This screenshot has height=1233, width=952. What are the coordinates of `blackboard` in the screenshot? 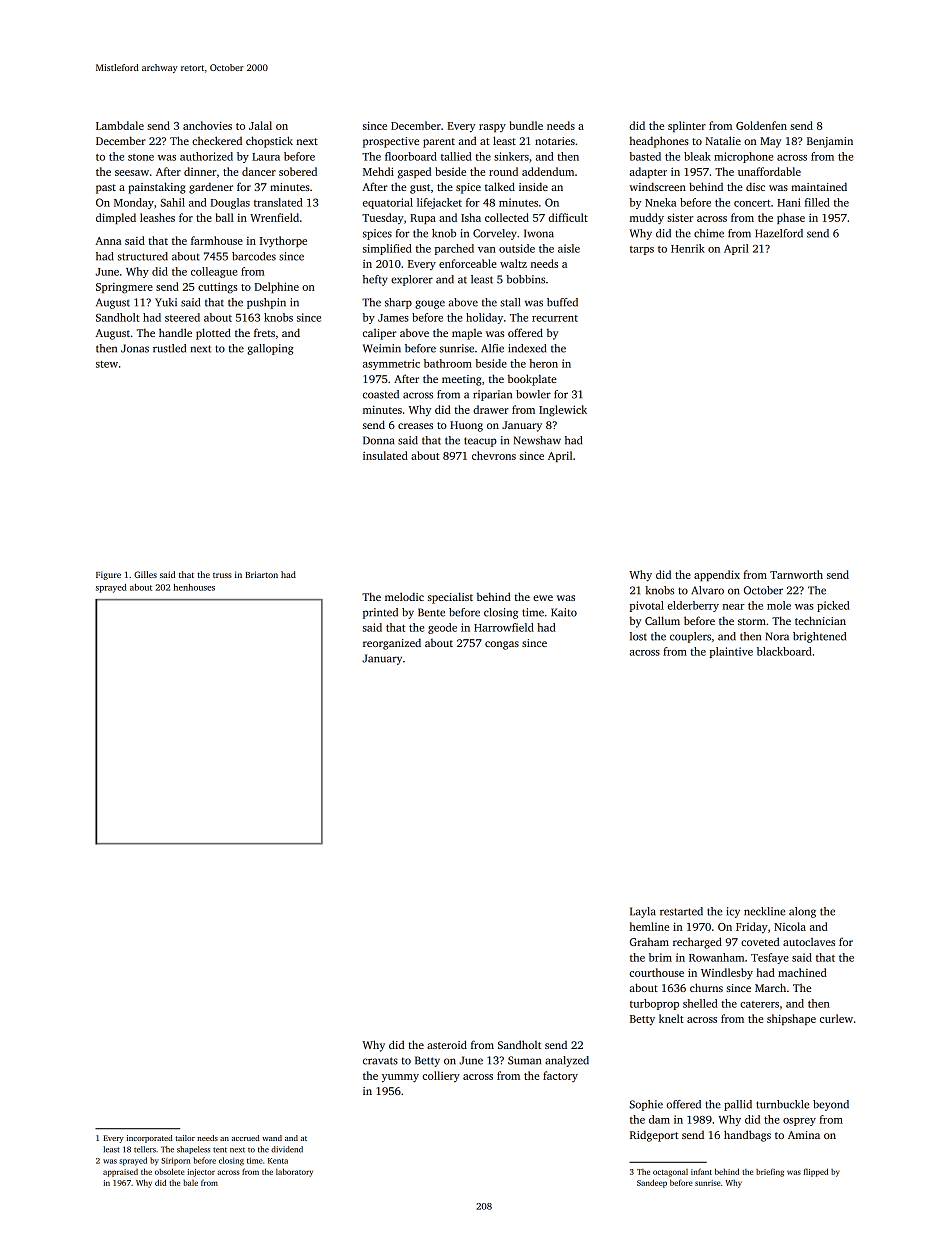 It's located at (784, 651).
